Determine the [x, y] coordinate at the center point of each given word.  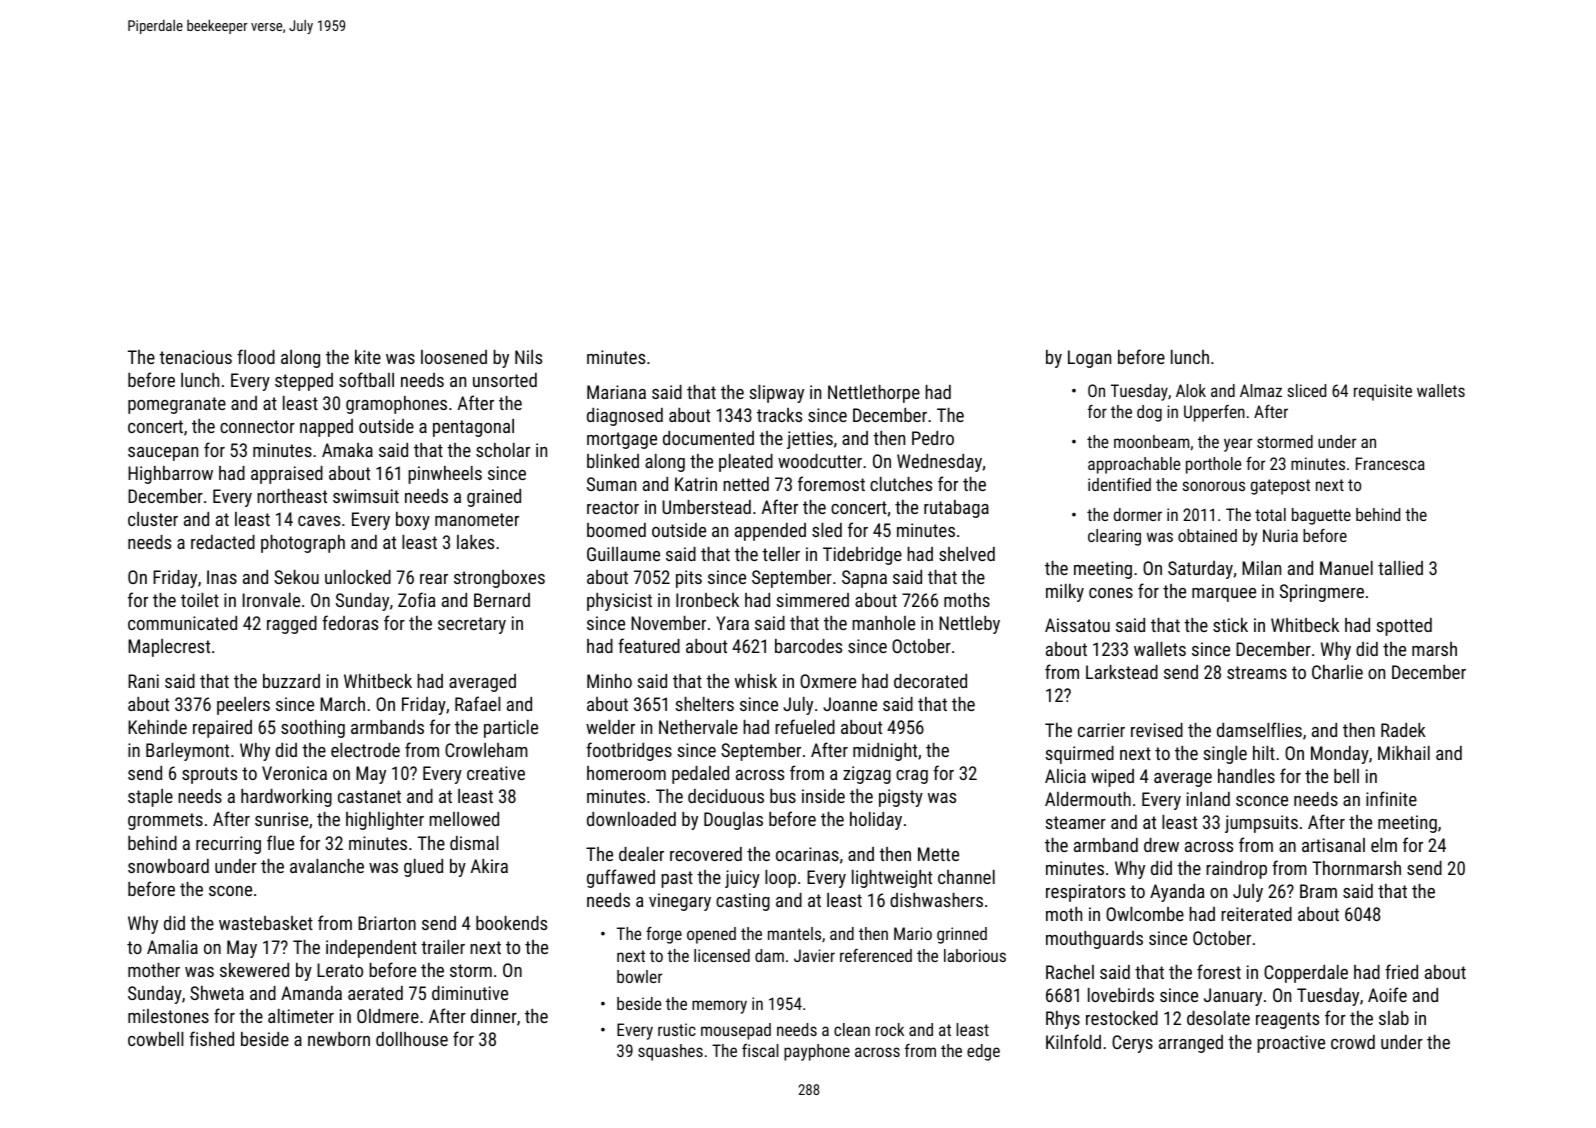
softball [366, 379]
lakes [475, 542]
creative [496, 773]
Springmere [1322, 593]
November [668, 623]
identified [1119, 484]
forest [1219, 971]
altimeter [301, 1016]
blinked [613, 461]
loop [780, 879]
